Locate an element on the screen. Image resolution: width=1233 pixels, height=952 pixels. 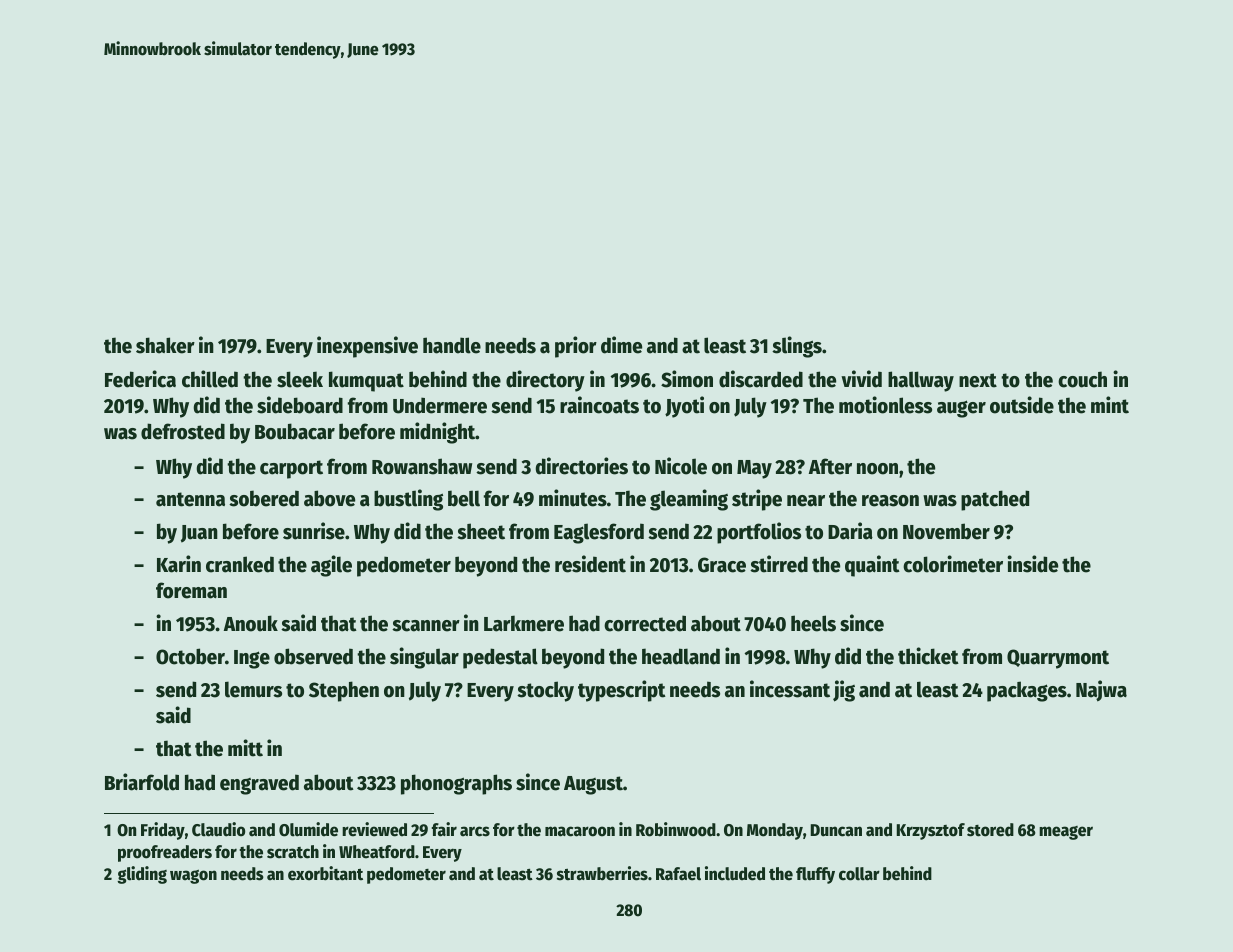
resident is located at coordinates (590, 564).
